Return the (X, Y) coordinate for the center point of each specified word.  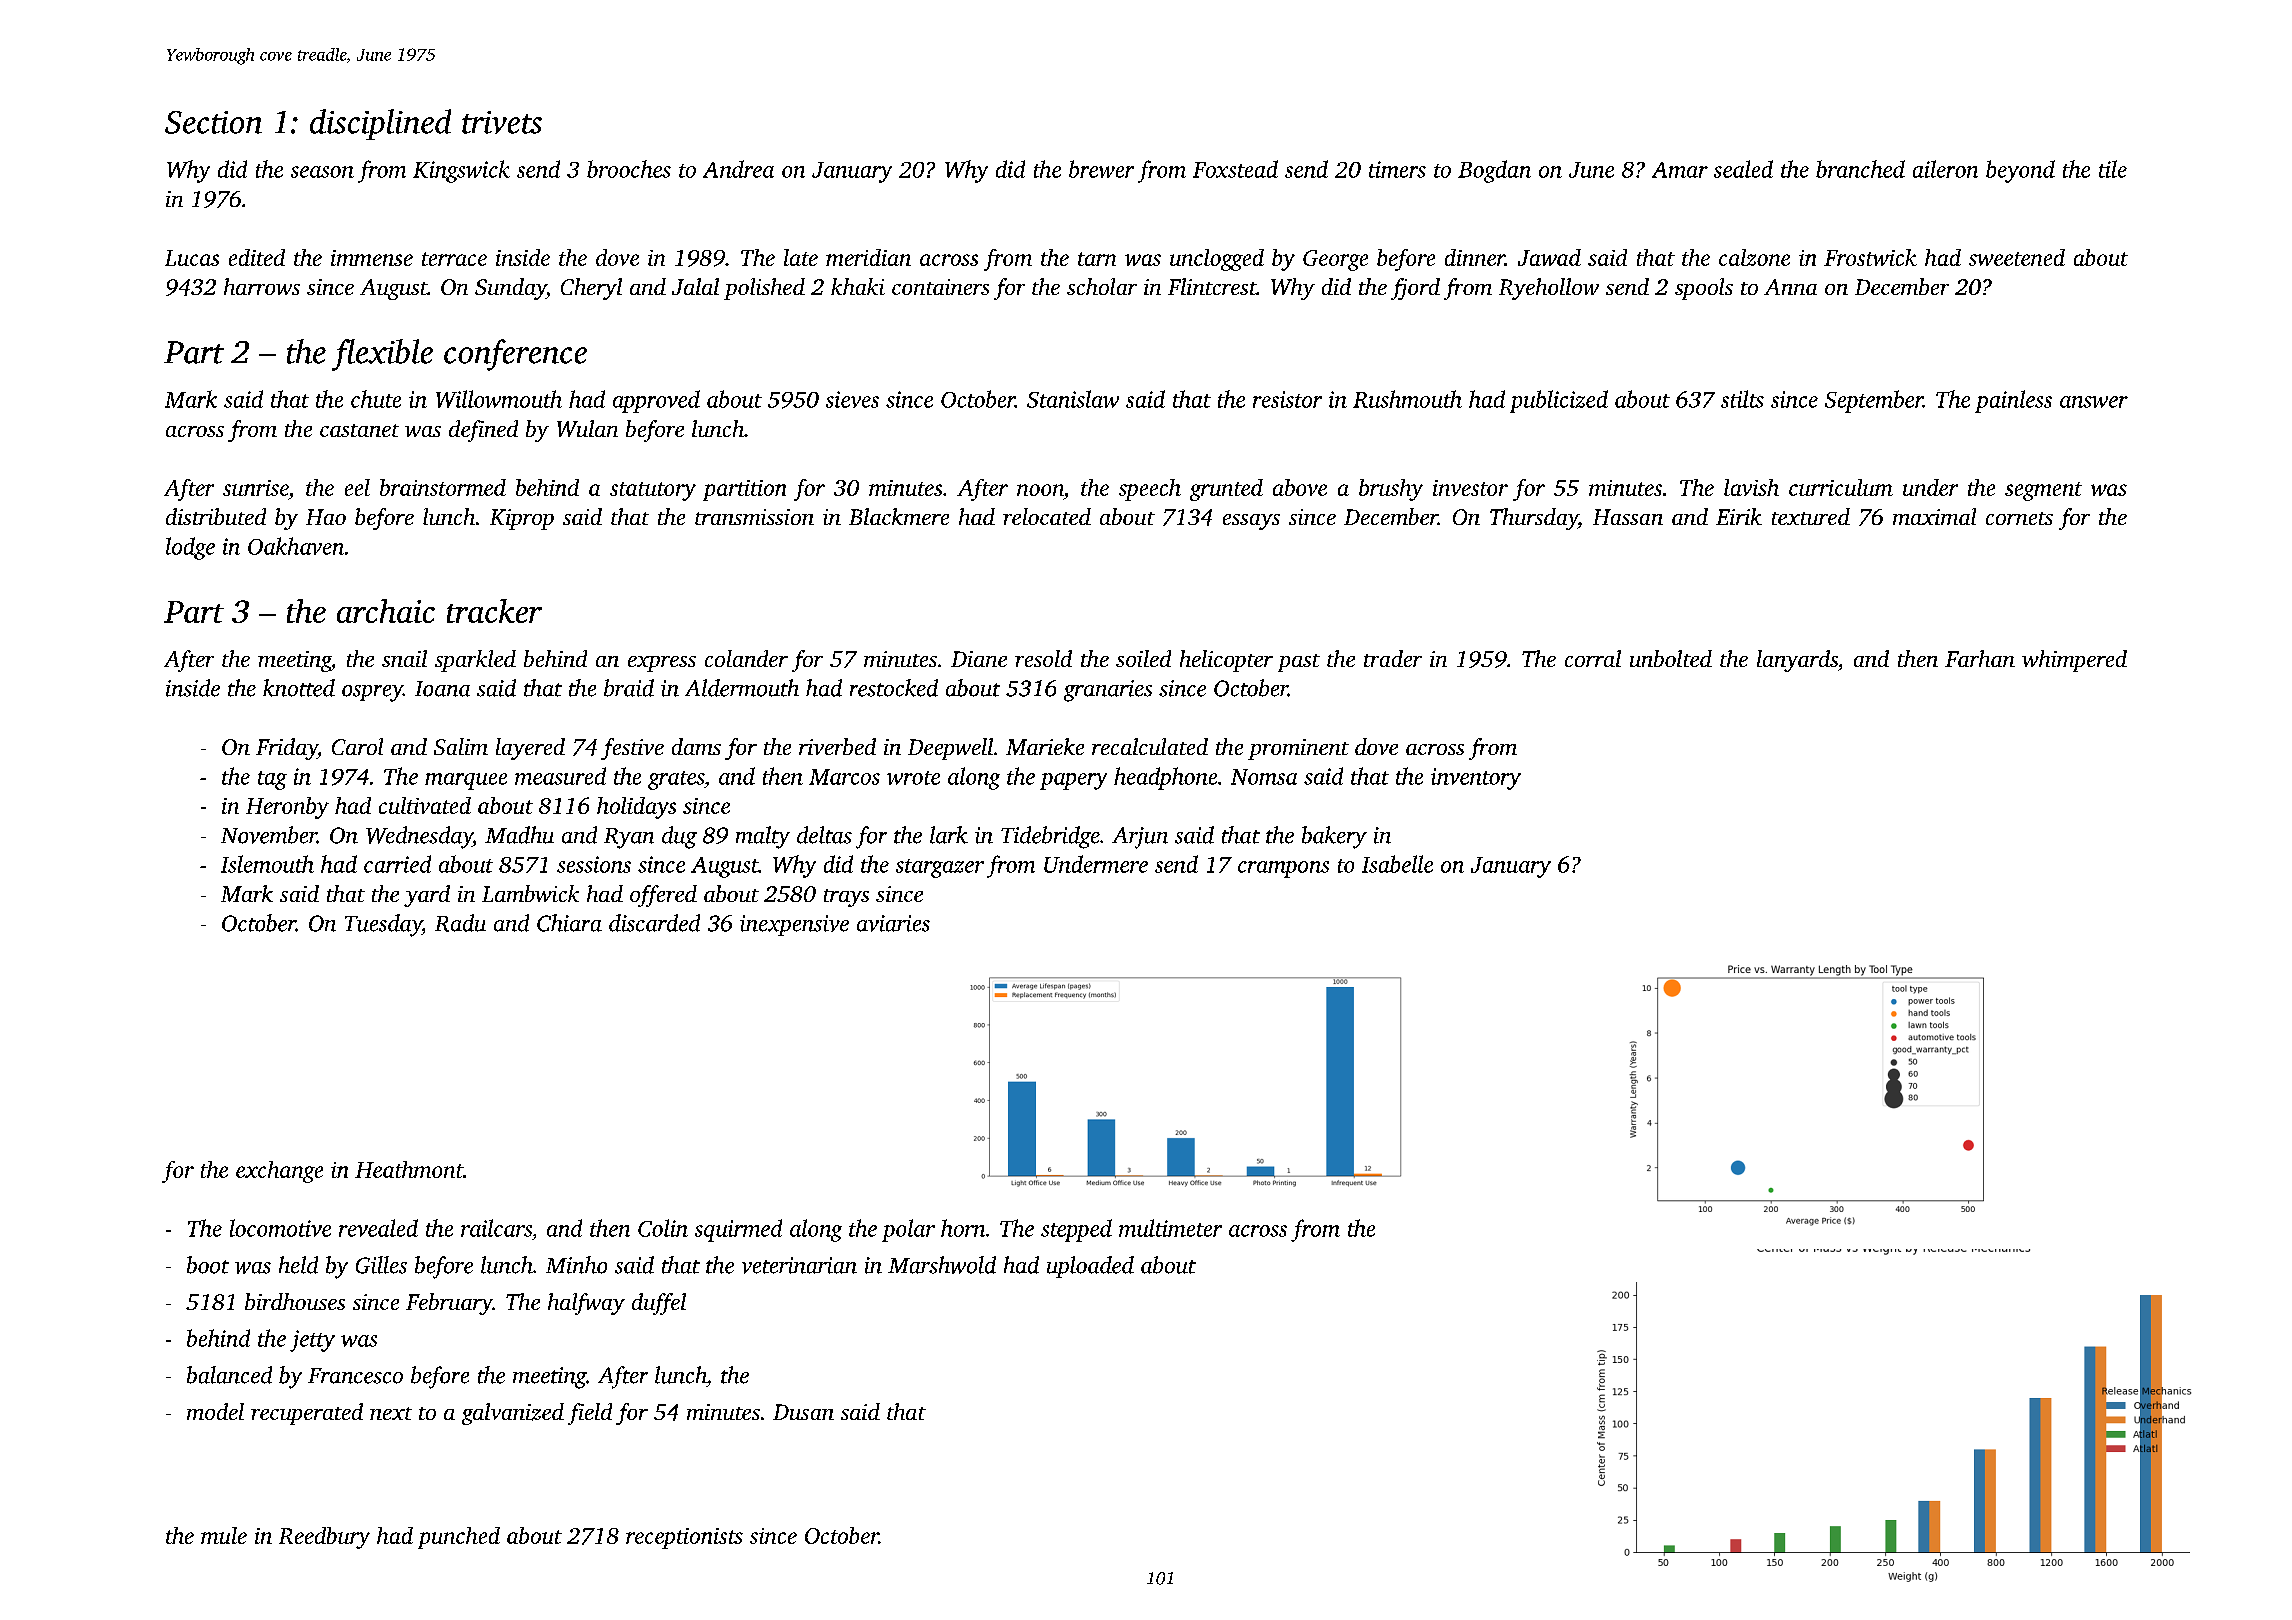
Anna (1790, 287)
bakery (1334, 837)
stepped (1076, 1230)
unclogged (1217, 260)
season (322, 172)
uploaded (1090, 1267)
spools (1704, 289)
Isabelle (1397, 864)
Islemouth (267, 864)
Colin (663, 1228)
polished (764, 289)
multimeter (1170, 1228)
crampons (1283, 869)
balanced (229, 1375)
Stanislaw (1073, 399)
